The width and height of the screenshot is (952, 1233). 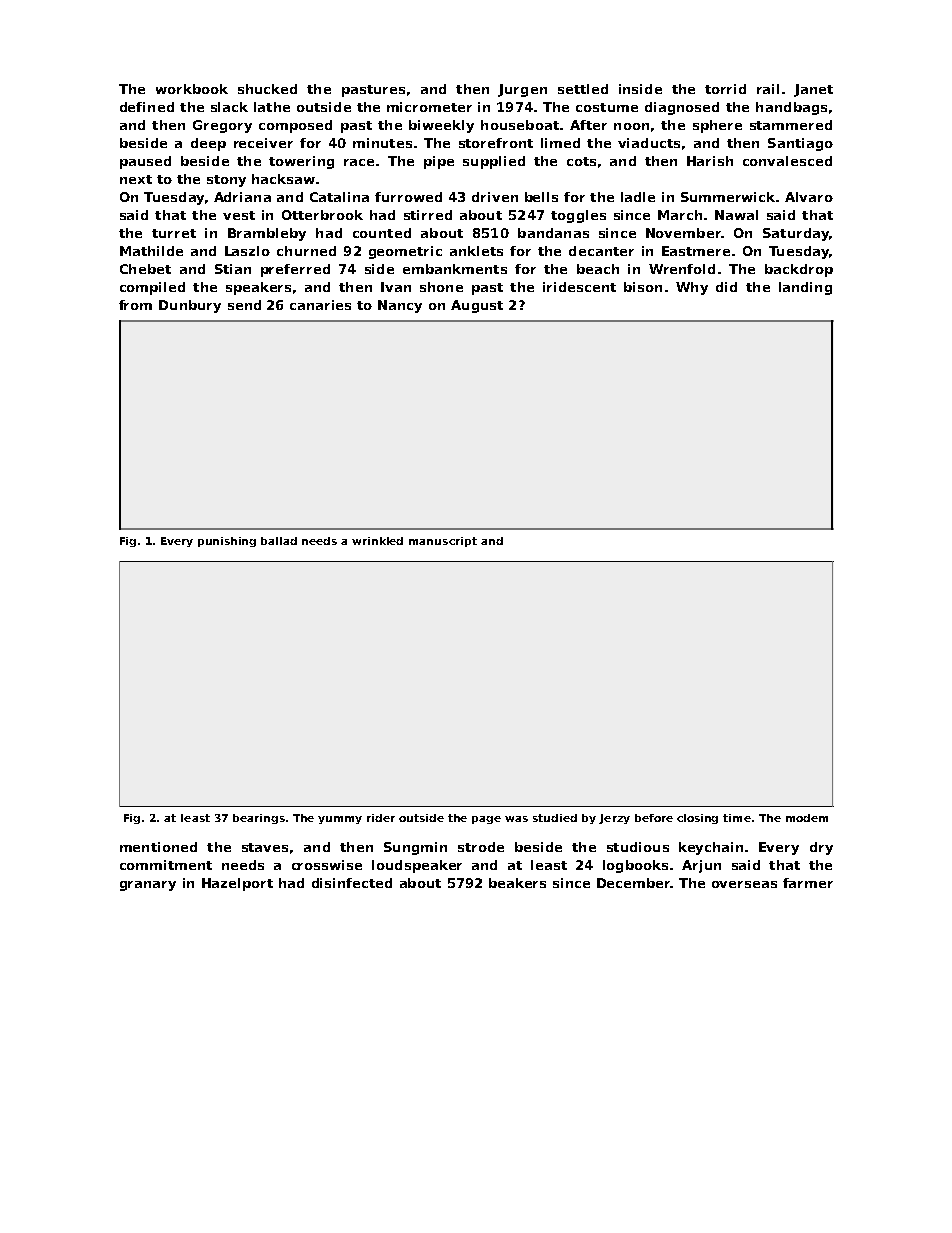 What do you see at coordinates (227, 542) in the screenshot?
I see `punishing` at bounding box center [227, 542].
